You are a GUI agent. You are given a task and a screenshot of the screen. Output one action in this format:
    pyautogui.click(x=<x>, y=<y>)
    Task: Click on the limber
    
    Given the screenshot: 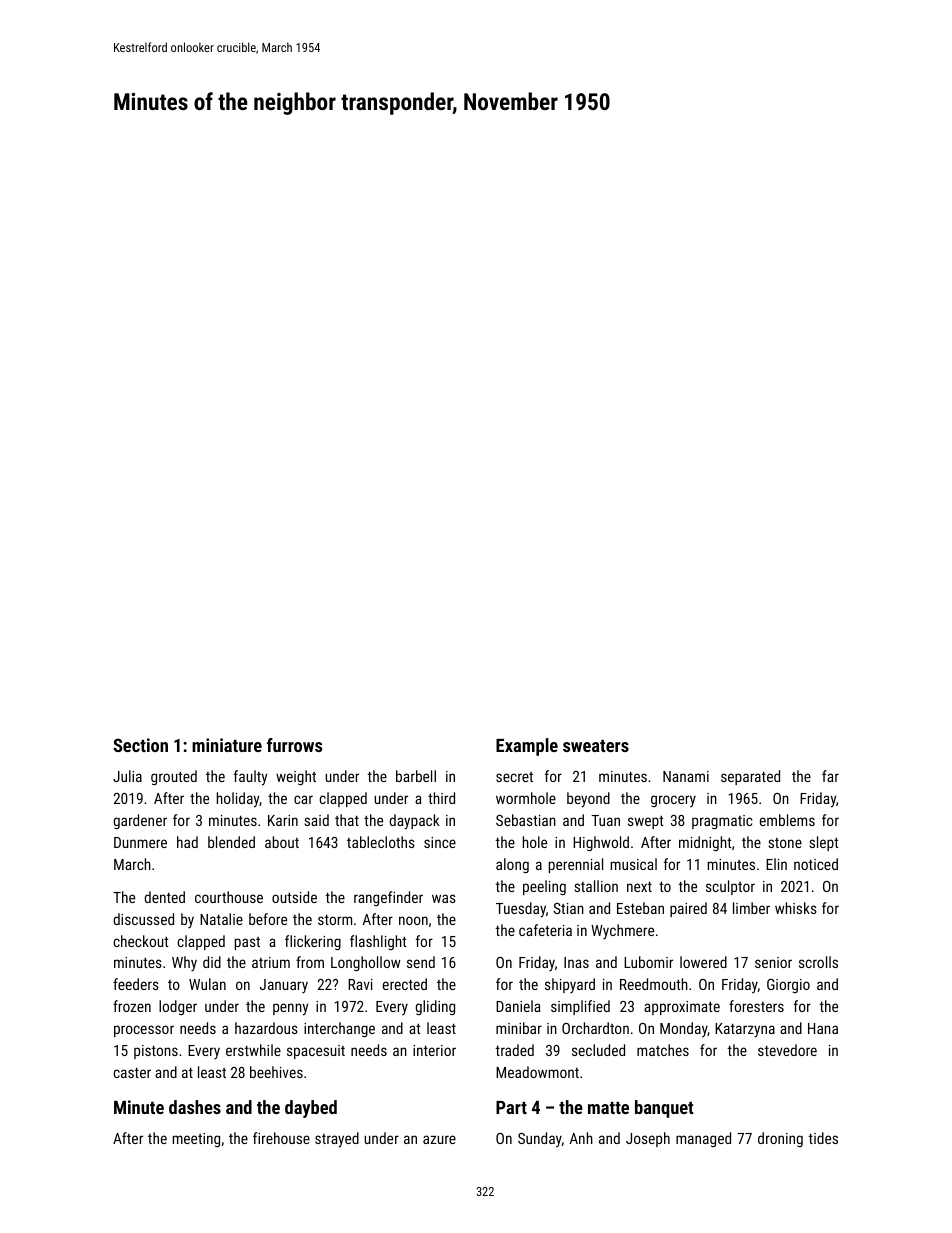 What is the action you would take?
    pyautogui.click(x=751, y=908)
